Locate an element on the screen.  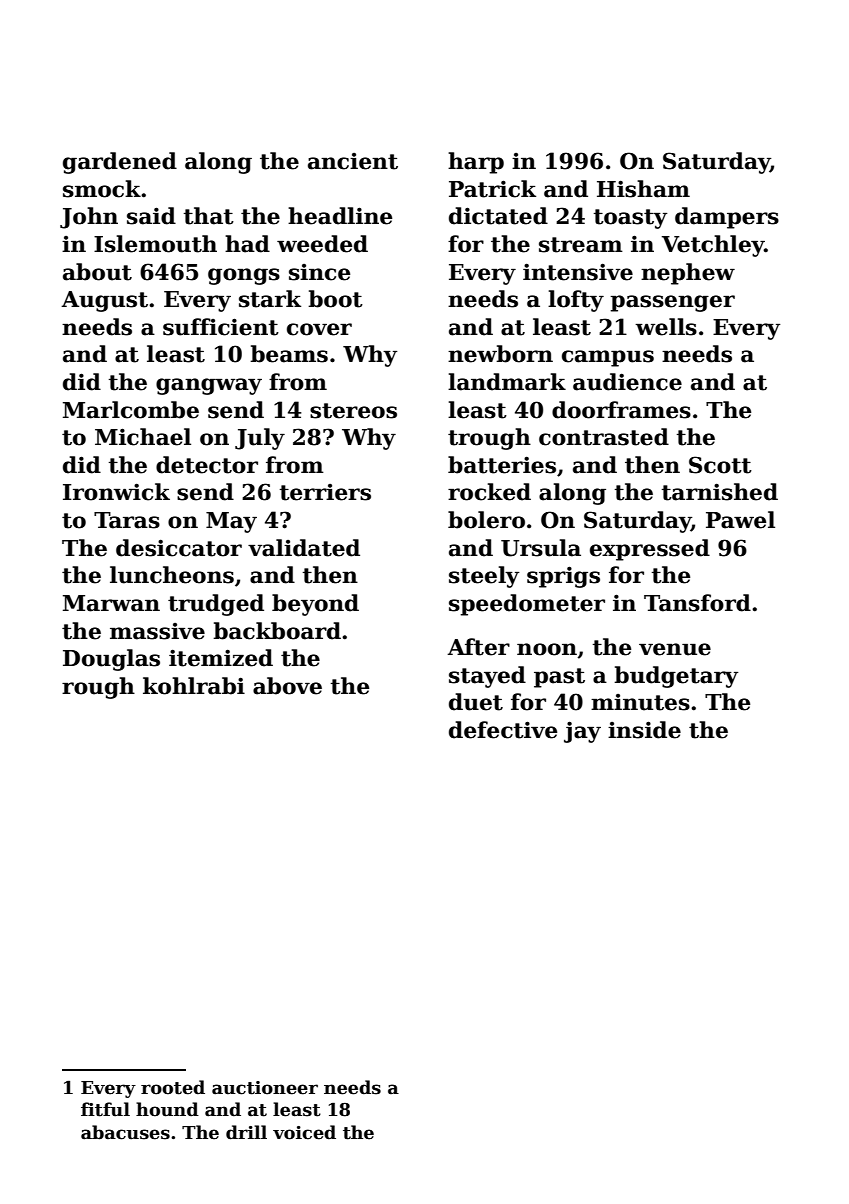
Hisham is located at coordinates (643, 189).
